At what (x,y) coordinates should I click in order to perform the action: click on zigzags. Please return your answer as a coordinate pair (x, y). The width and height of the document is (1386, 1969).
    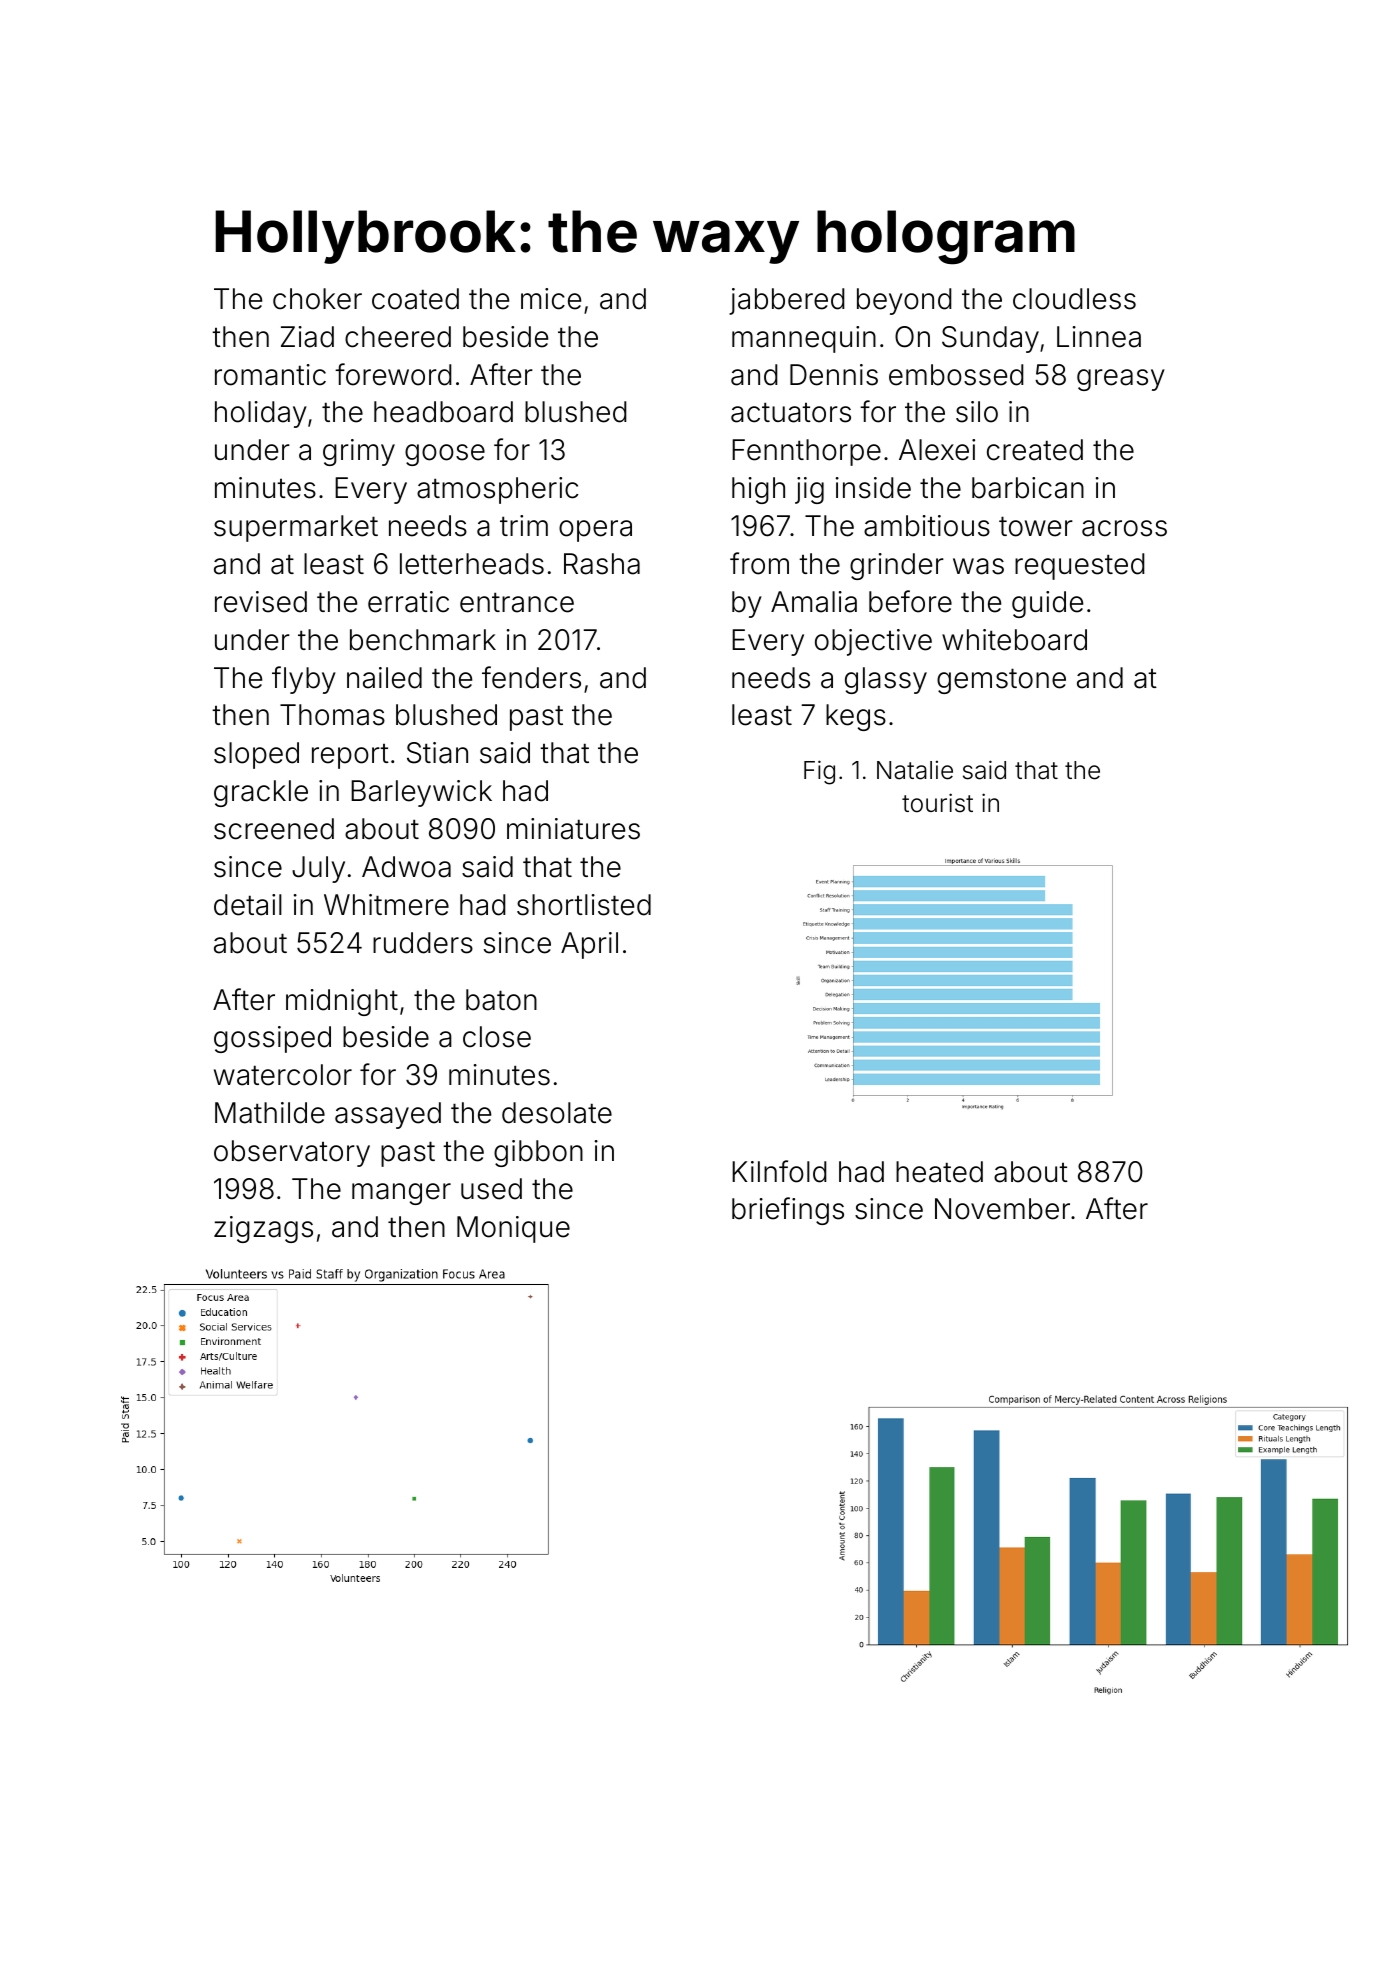
    Looking at the image, I should click on (263, 1229).
